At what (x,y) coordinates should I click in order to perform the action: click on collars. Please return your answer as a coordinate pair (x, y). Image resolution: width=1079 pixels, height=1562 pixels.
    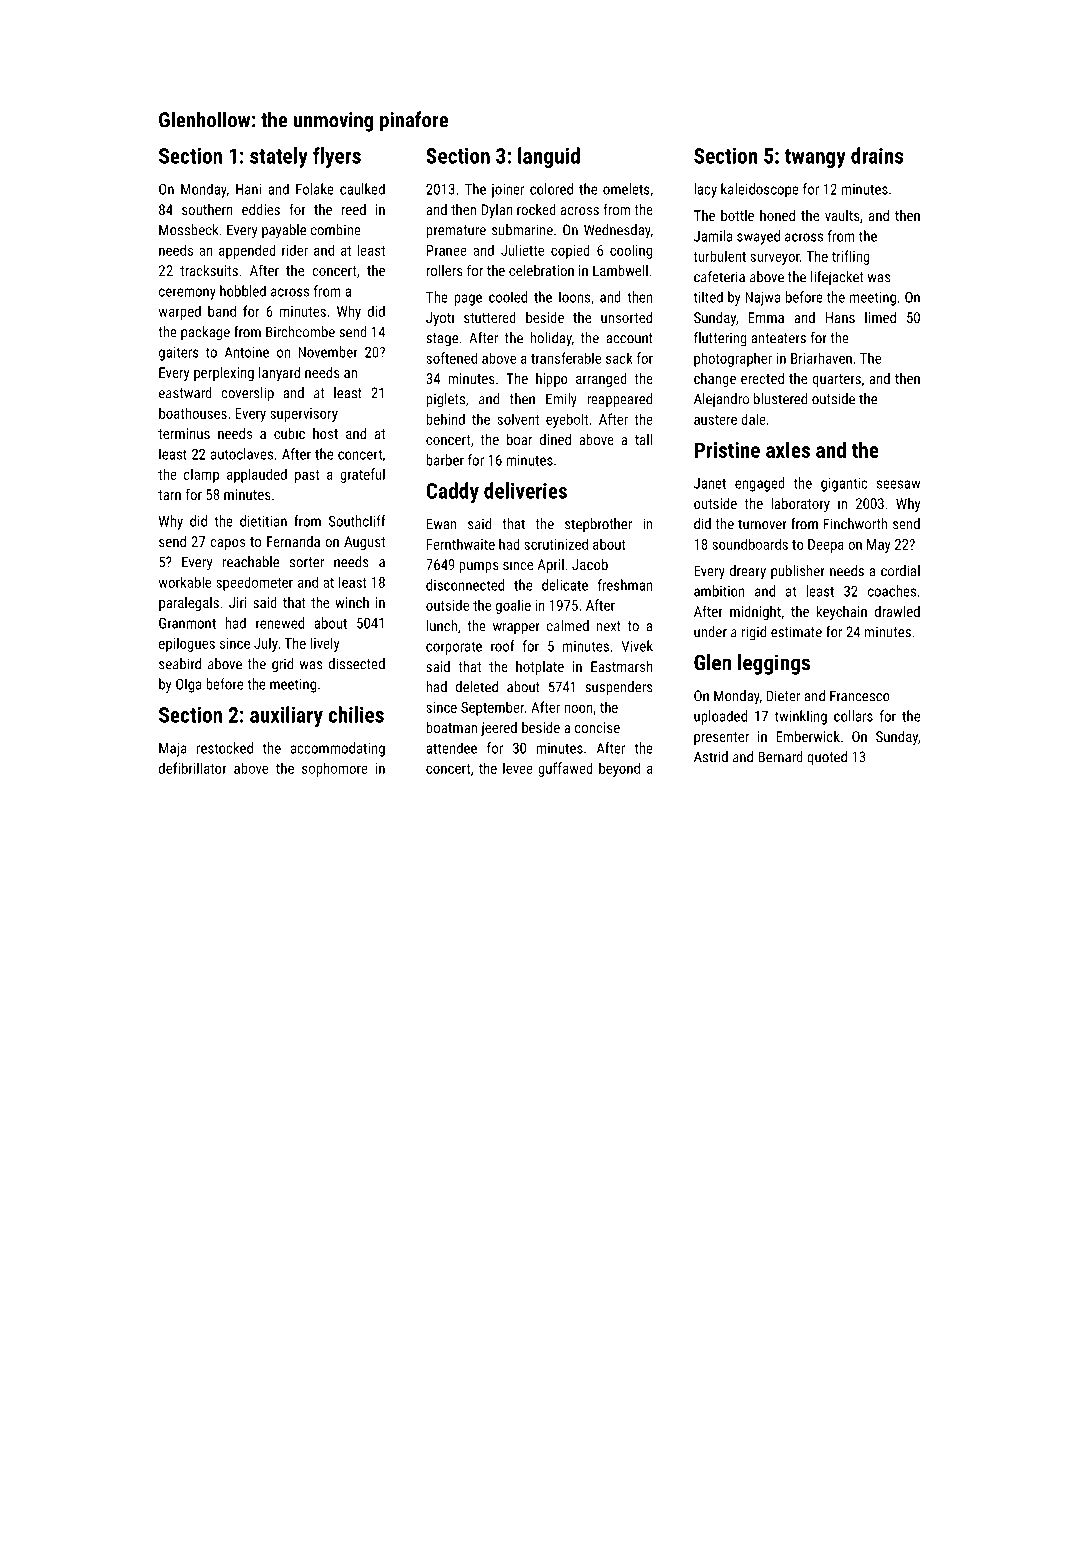
    Looking at the image, I should click on (853, 716).
